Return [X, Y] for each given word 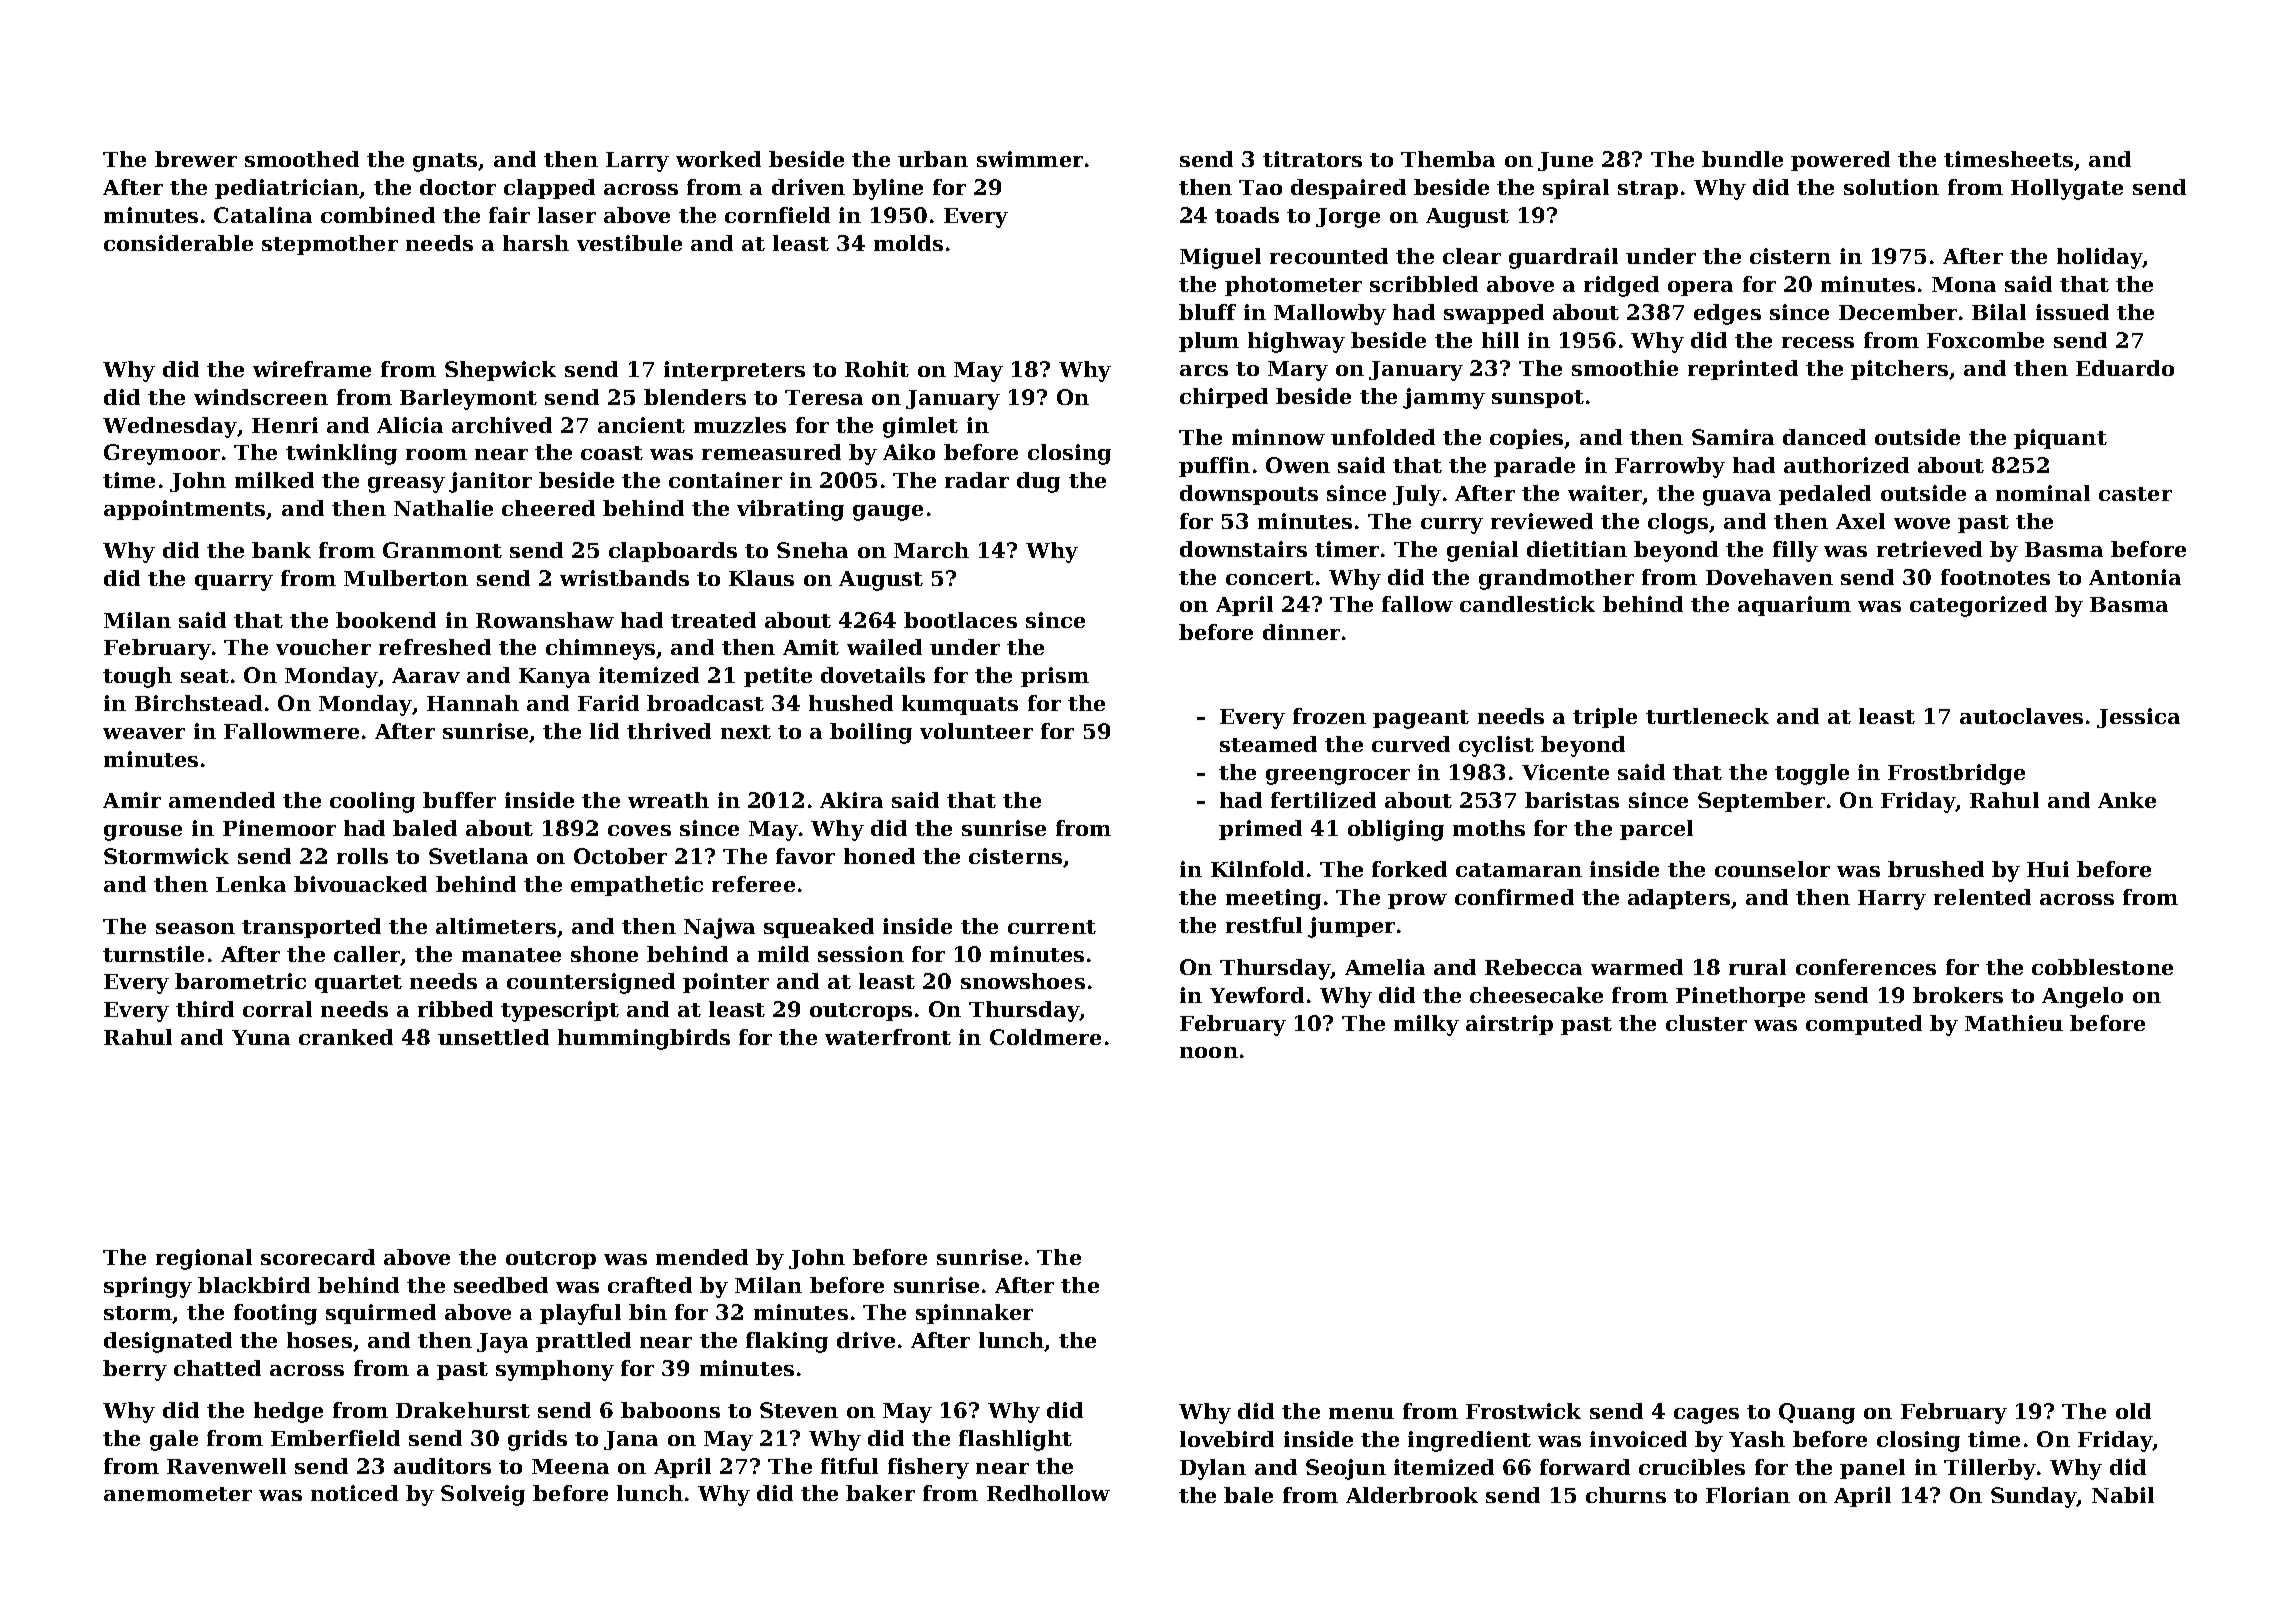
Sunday [2034, 1497]
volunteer [976, 731]
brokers [1958, 995]
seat [205, 676]
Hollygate [2067, 189]
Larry [637, 162]
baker [880, 1493]
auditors [442, 1466]
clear [1472, 256]
